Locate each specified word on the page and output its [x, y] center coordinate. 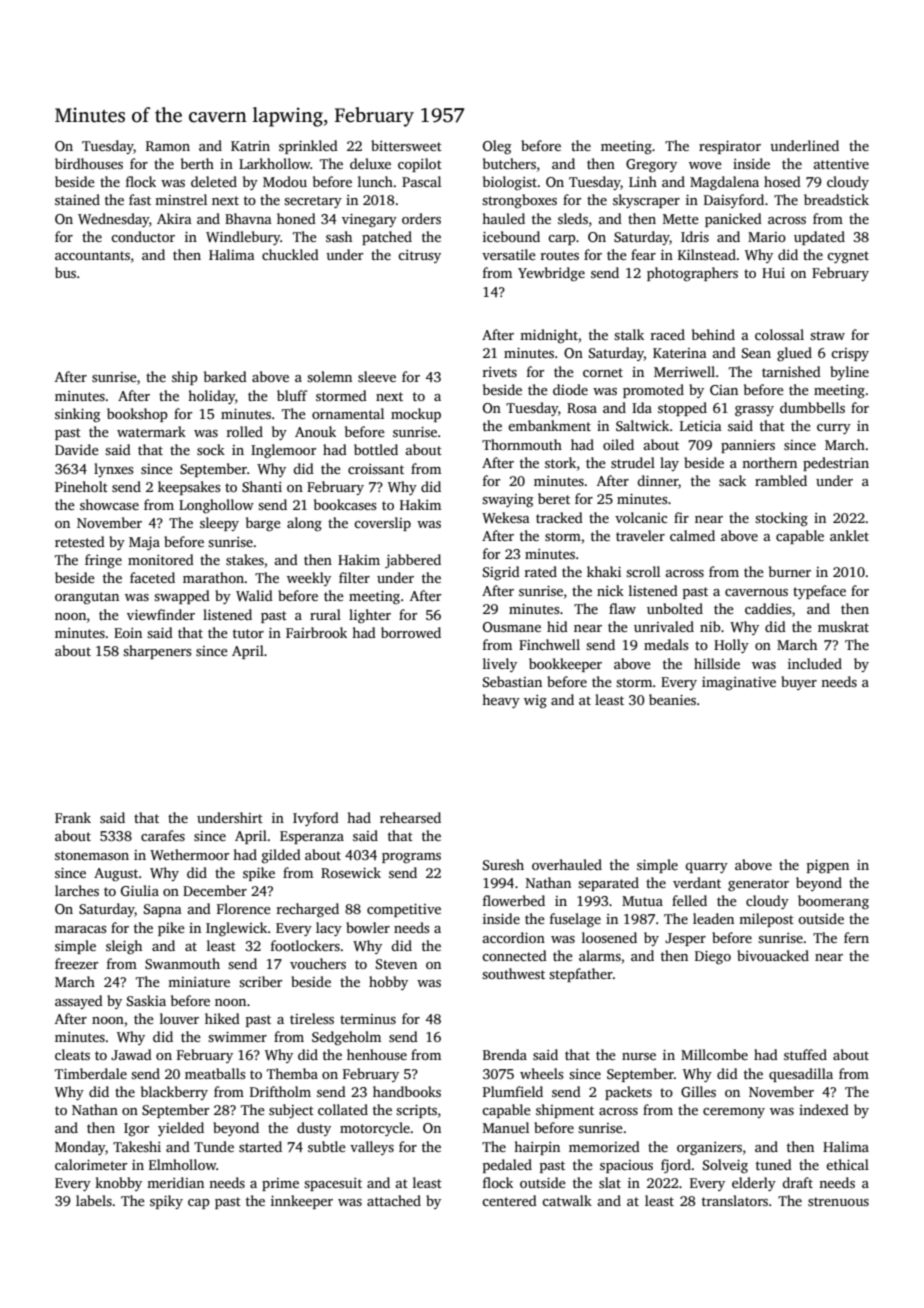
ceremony [734, 1113]
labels [94, 1200]
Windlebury [243, 238]
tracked [559, 517]
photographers [692, 274]
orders [421, 218]
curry [834, 429]
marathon [213, 577]
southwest [513, 973]
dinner [658, 482]
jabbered [413, 561]
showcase [109, 504]
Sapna [163, 910]
